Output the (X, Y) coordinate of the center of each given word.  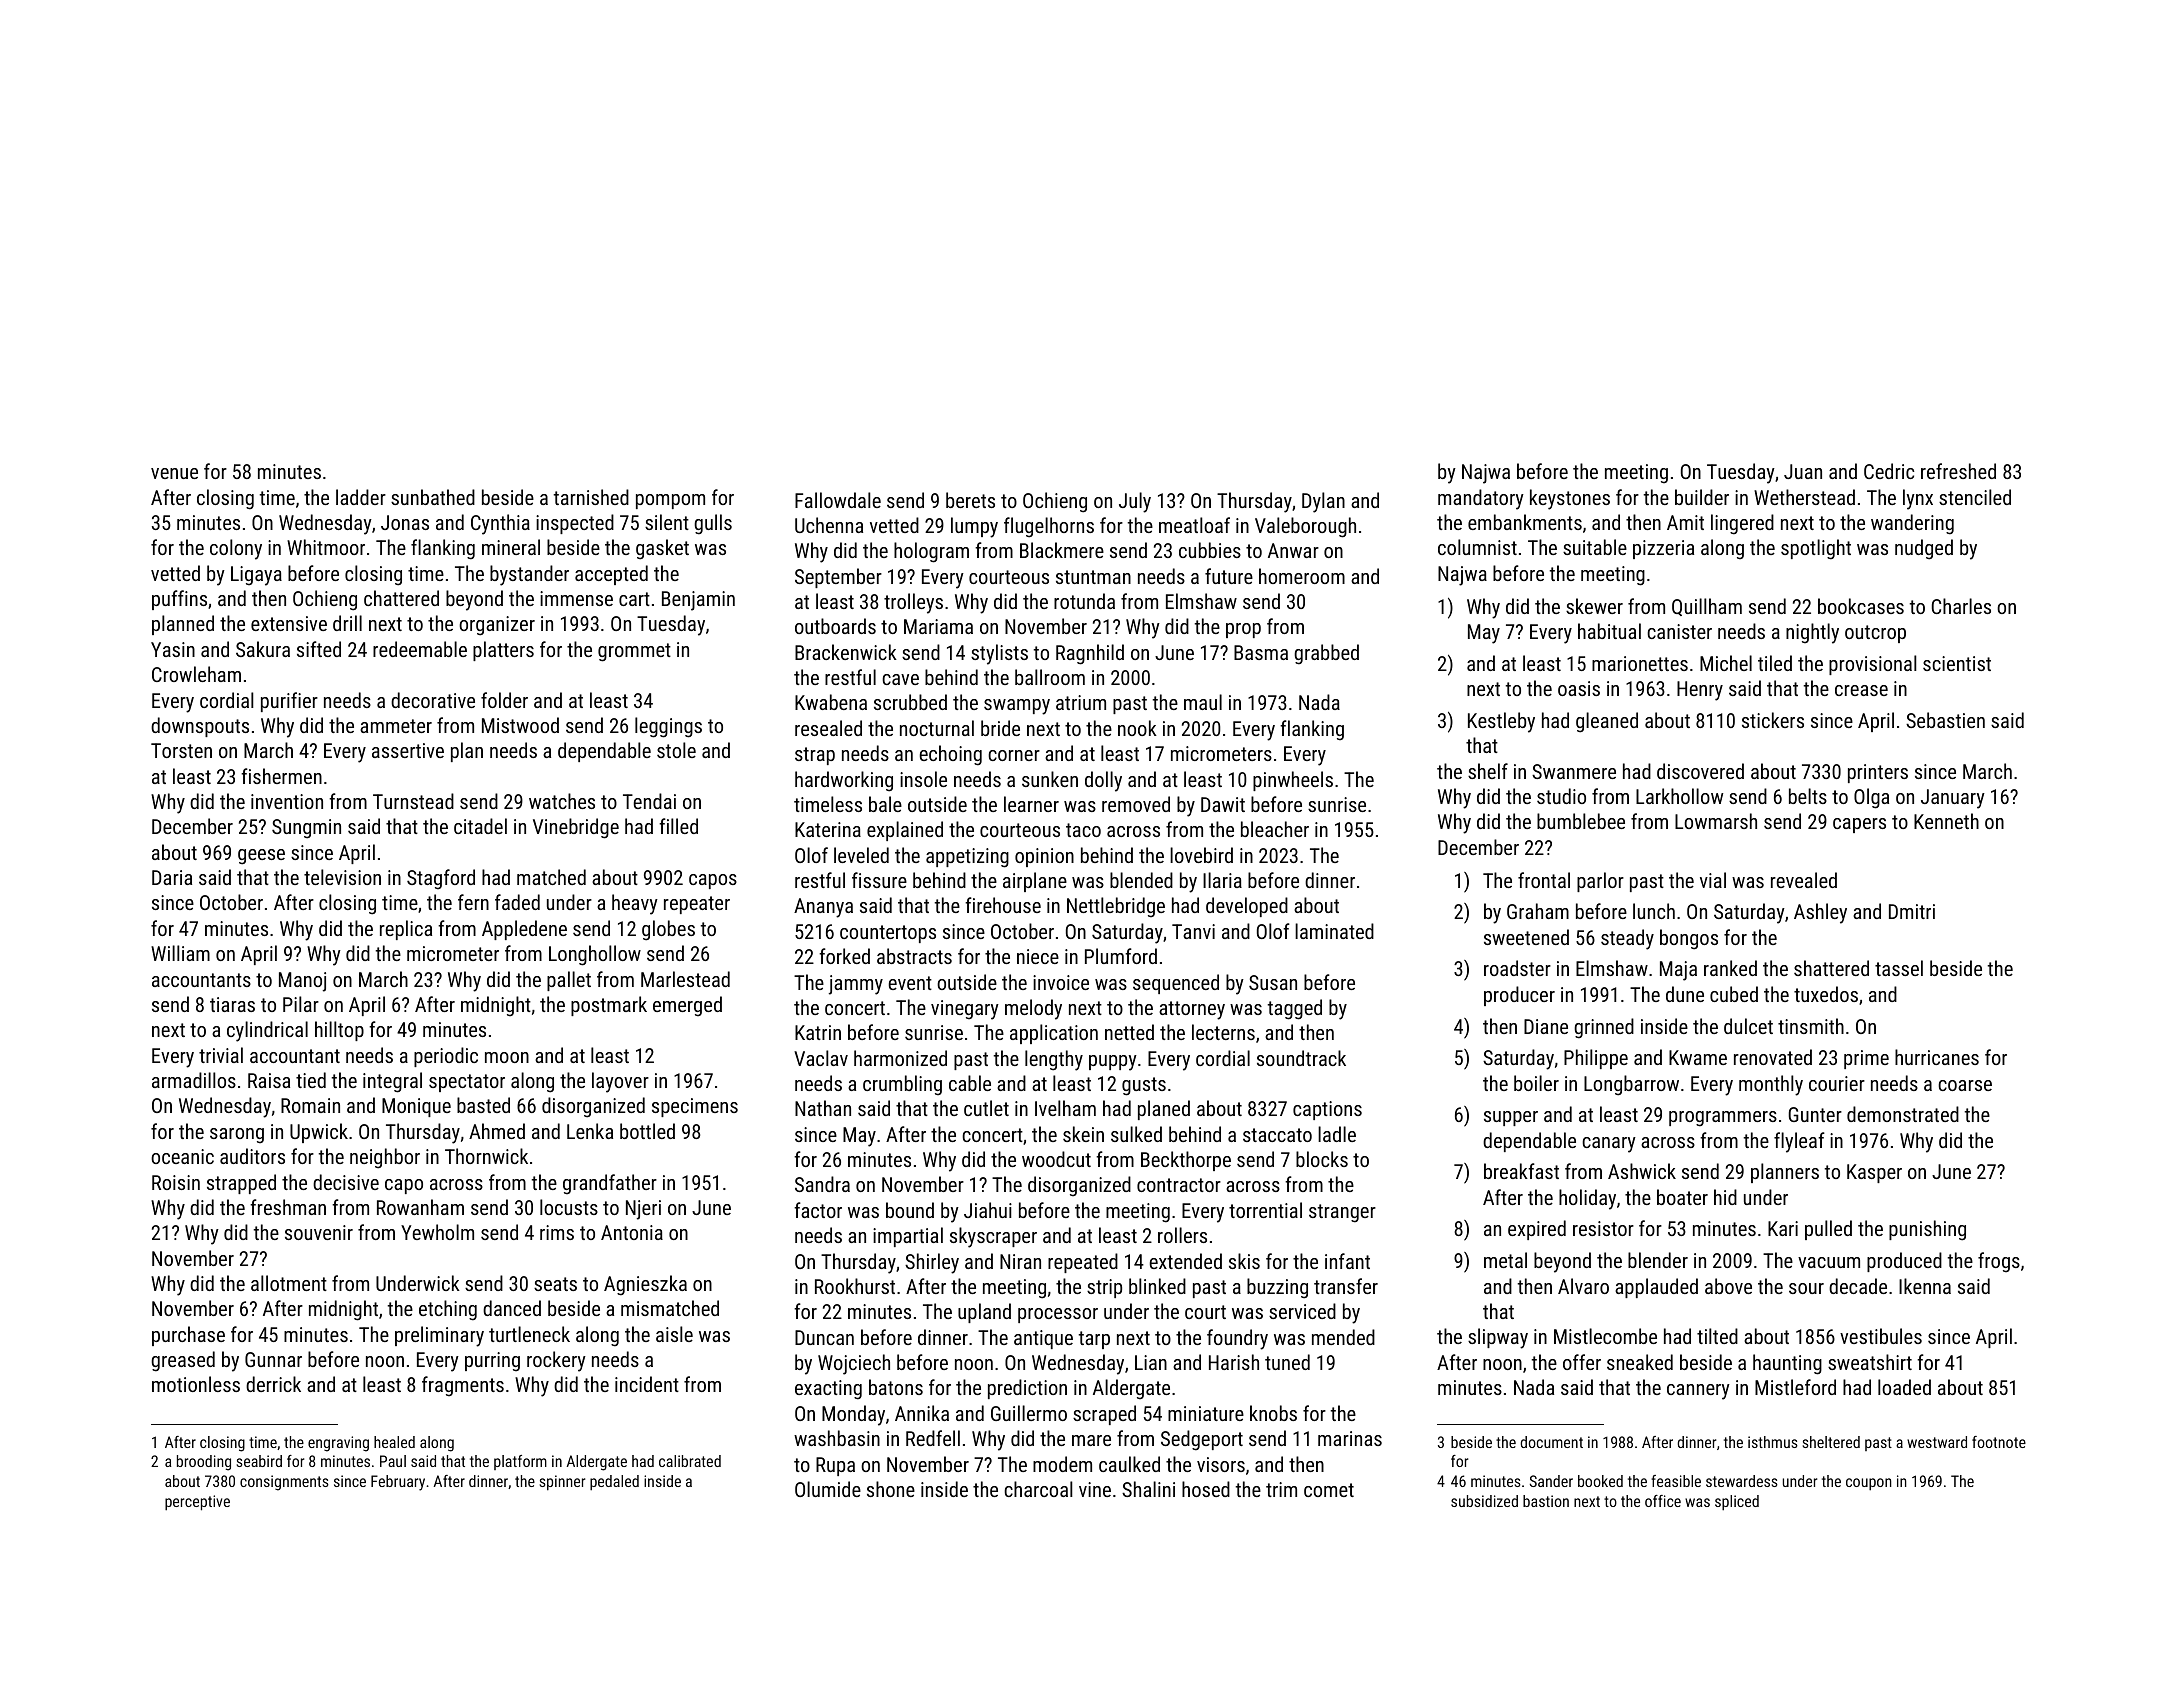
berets (970, 500)
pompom (670, 501)
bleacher (1275, 829)
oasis (1579, 688)
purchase (188, 1336)
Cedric (1889, 471)
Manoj (302, 982)
